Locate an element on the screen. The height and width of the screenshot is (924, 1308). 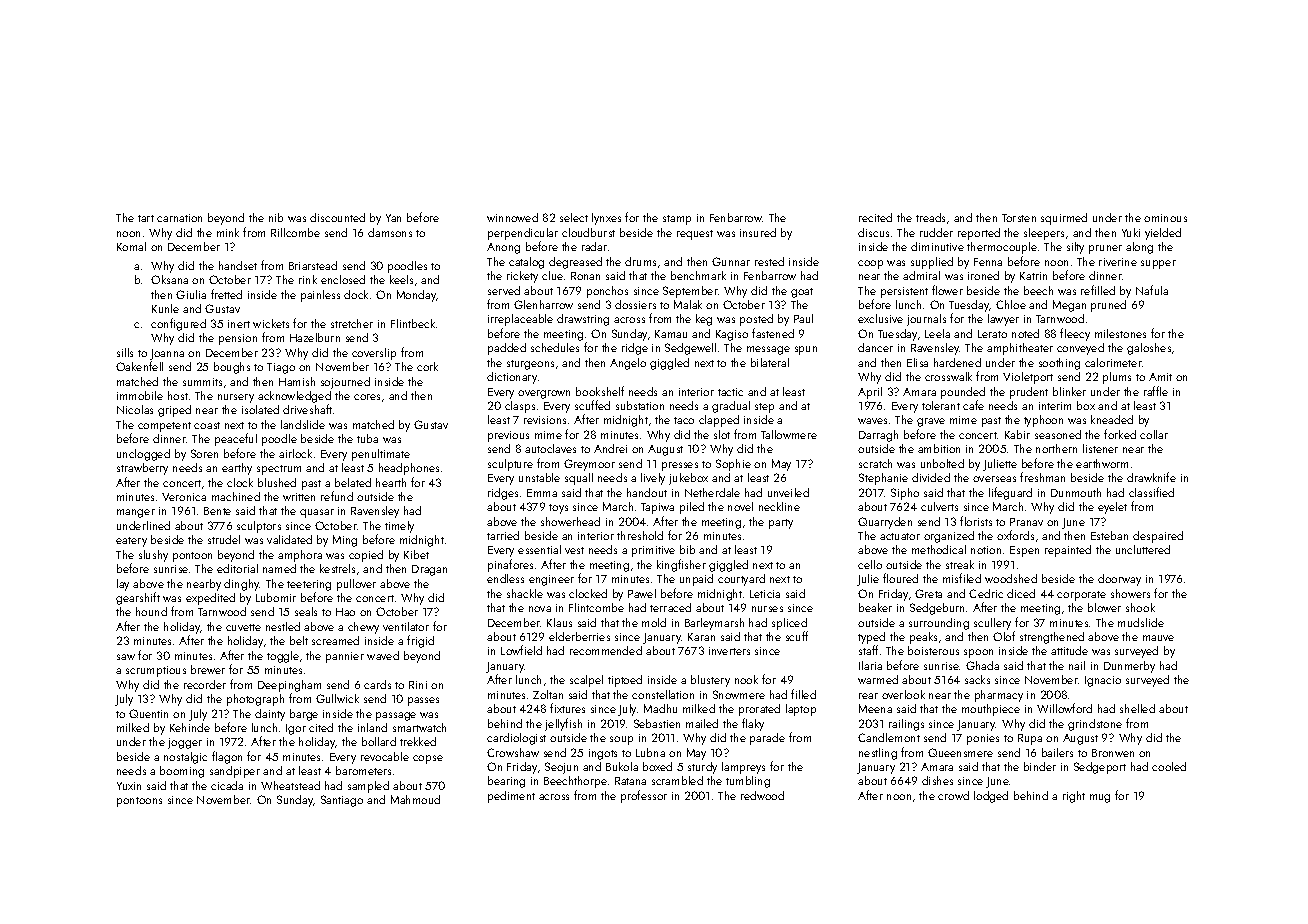
lynxes is located at coordinates (606, 219).
